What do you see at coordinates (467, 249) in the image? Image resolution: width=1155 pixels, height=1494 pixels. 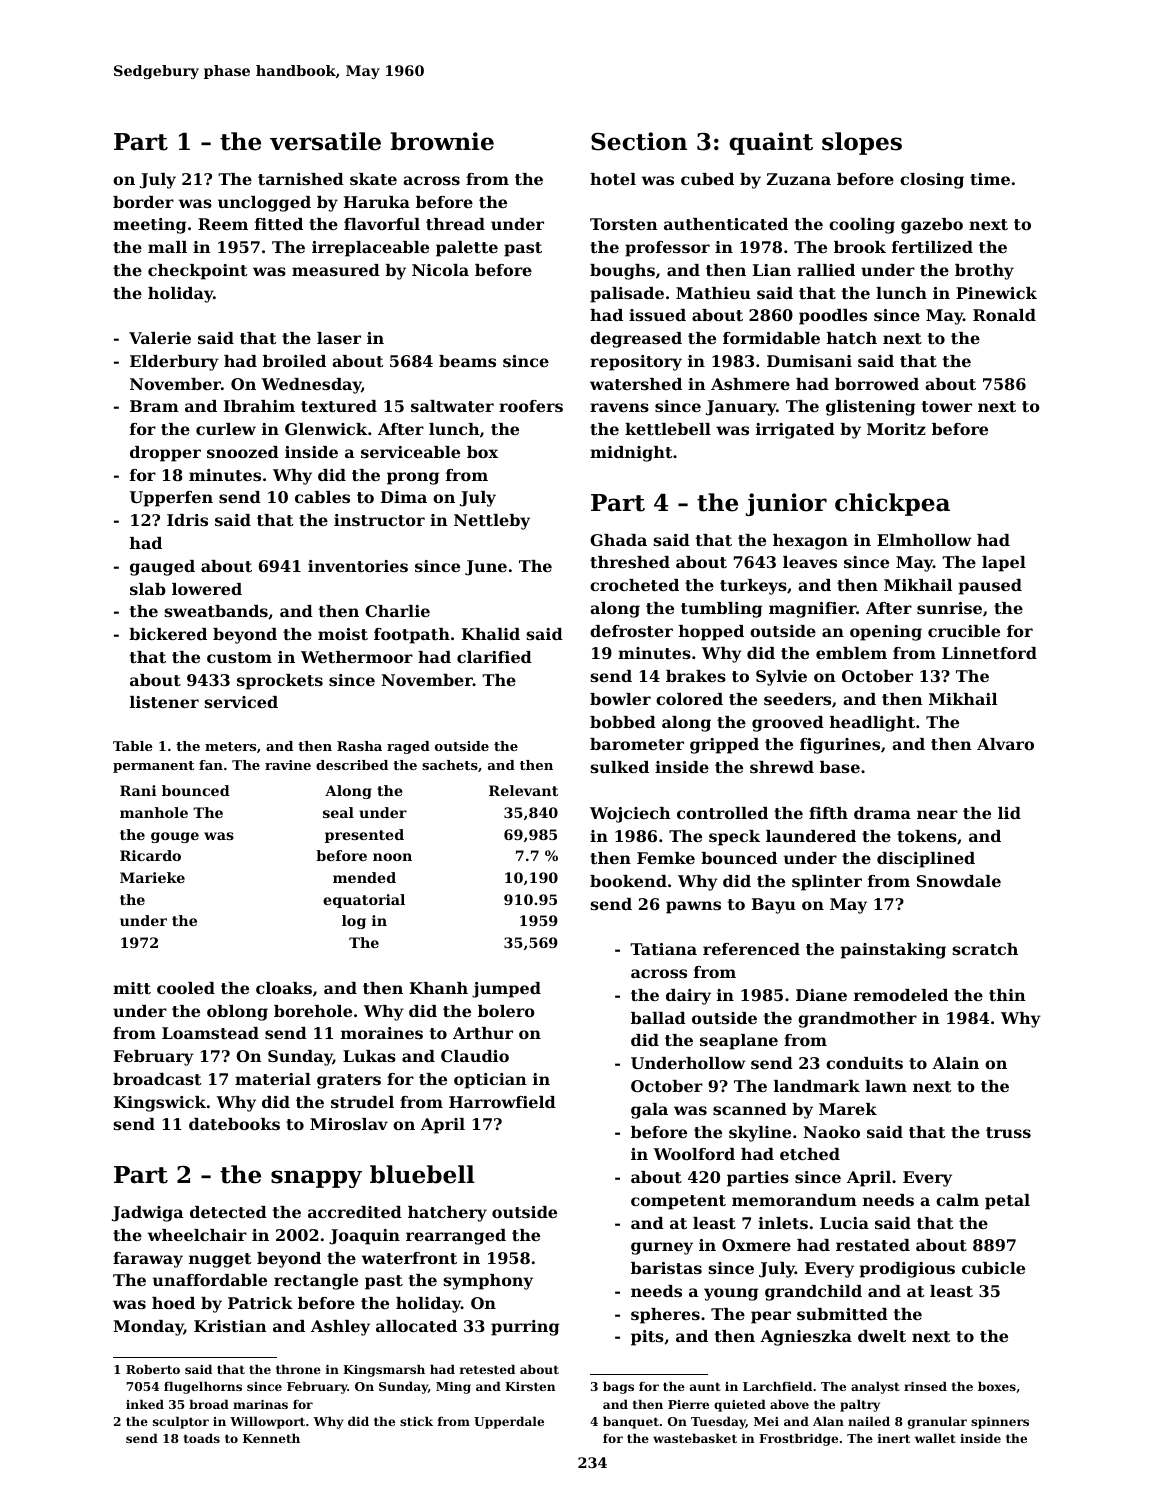 I see `palette` at bounding box center [467, 249].
